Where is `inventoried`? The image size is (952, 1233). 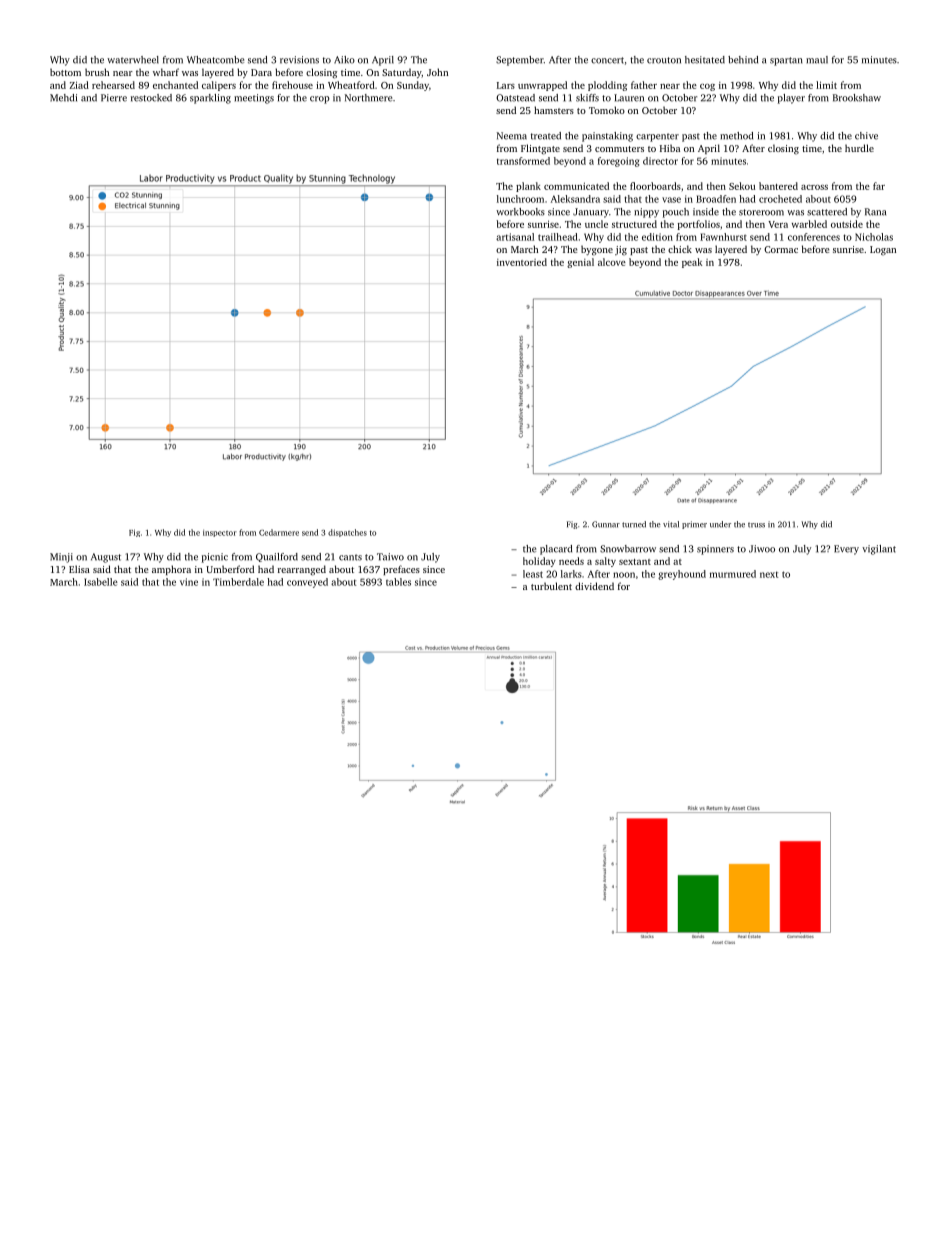 inventoried is located at coordinates (522, 262).
